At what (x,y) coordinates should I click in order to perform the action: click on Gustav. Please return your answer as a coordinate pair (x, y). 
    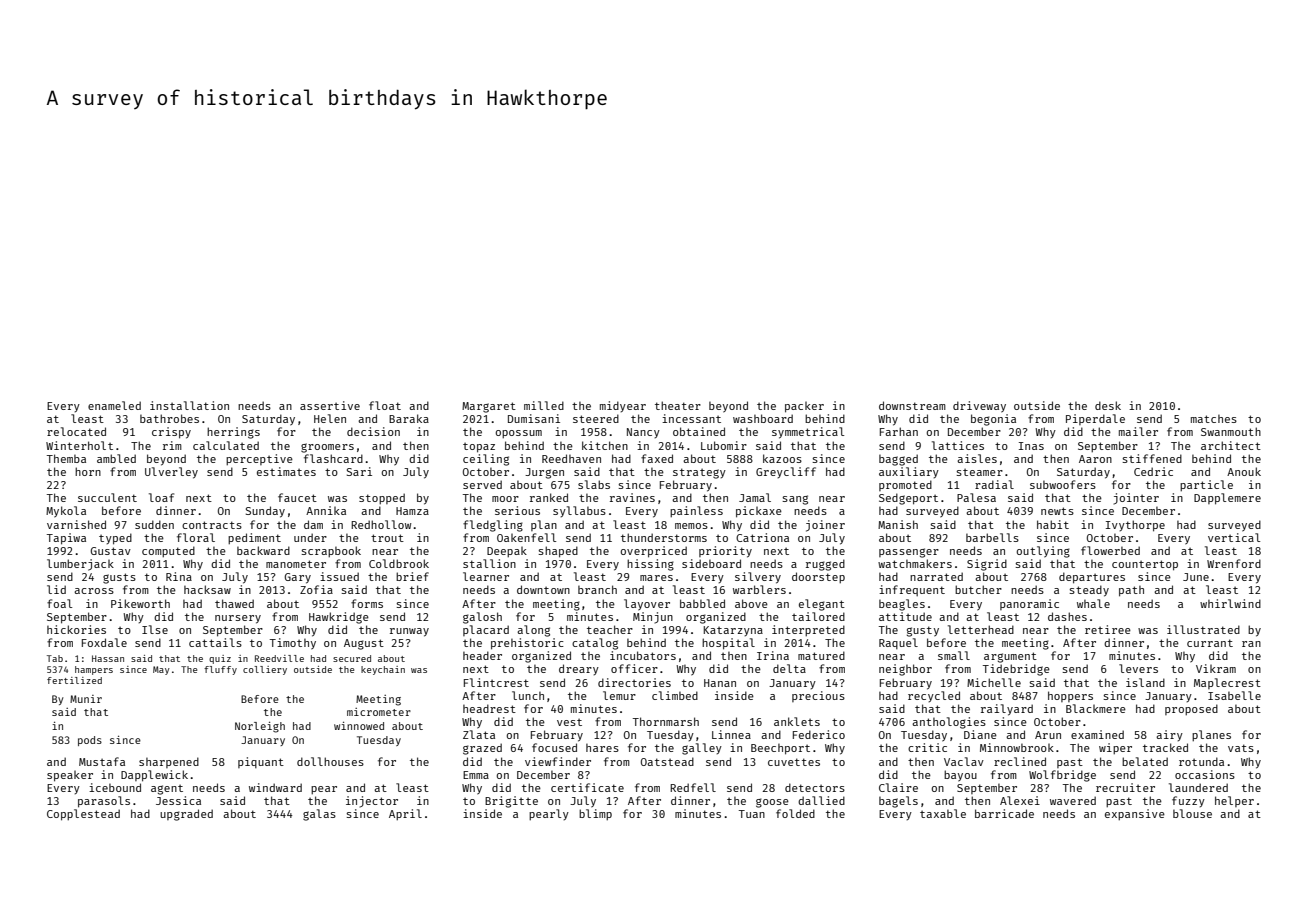
    Looking at the image, I should click on (111, 551).
